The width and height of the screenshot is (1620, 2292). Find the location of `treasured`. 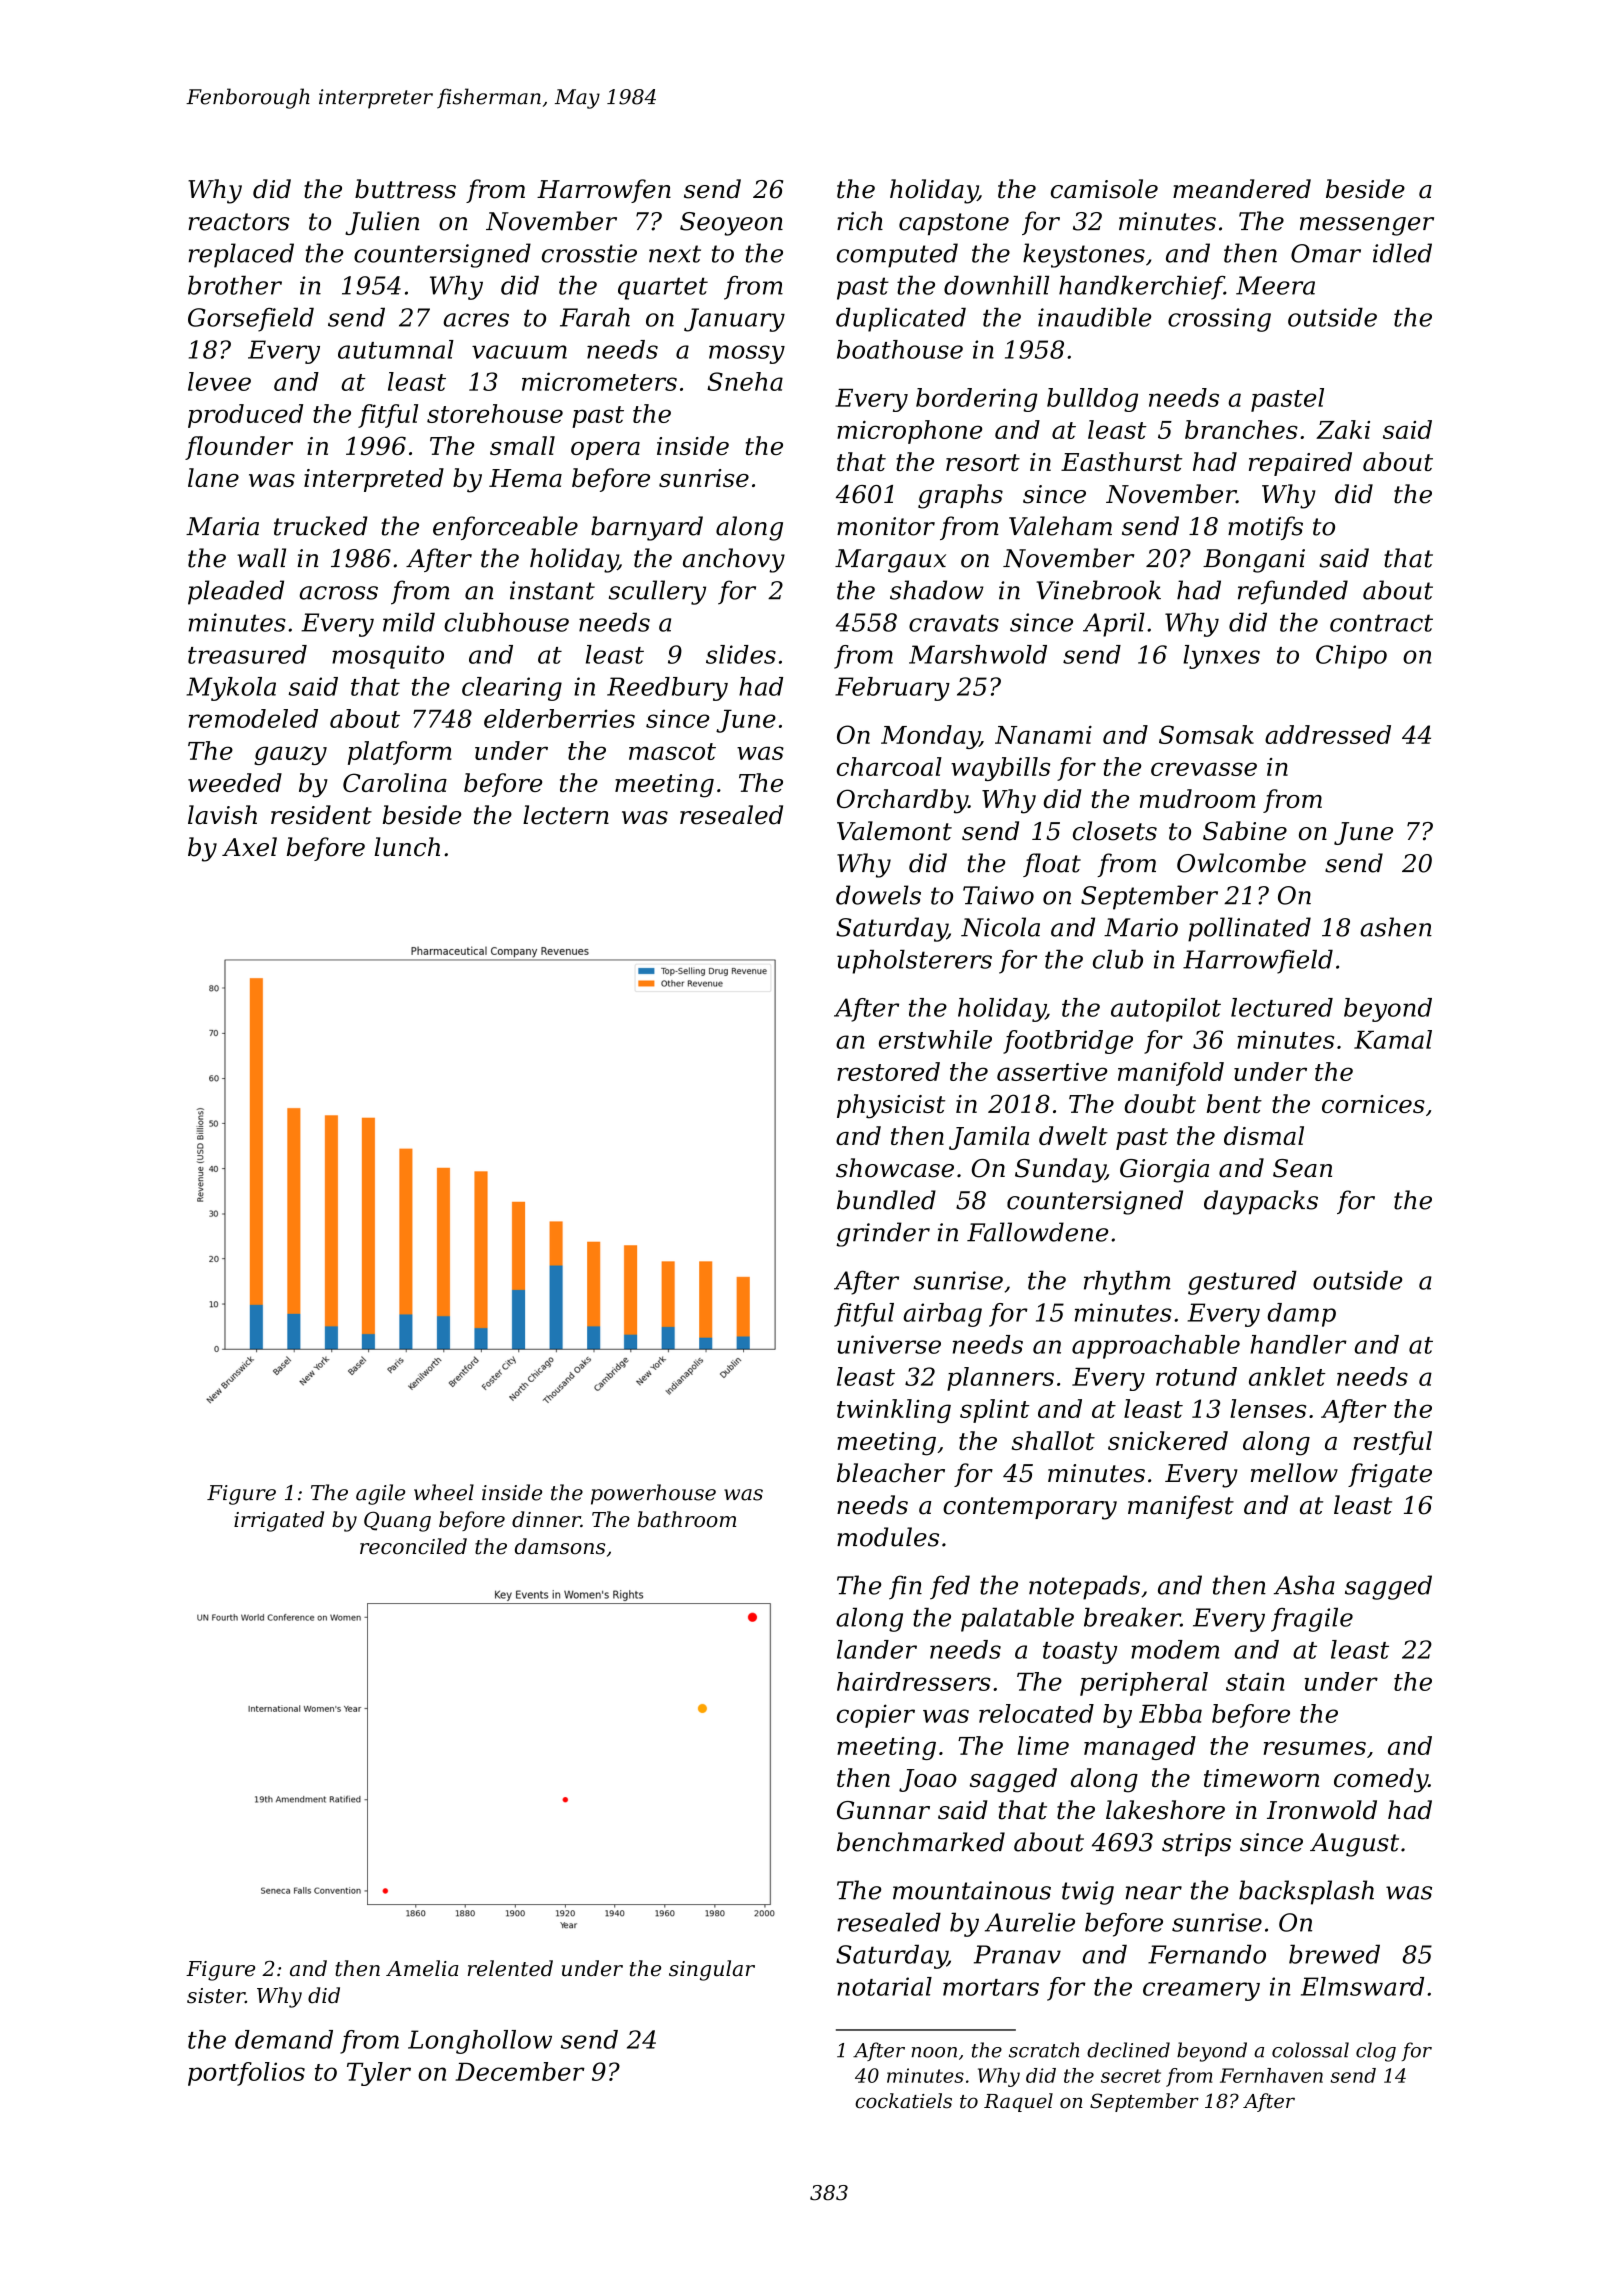

treasured is located at coordinates (247, 654).
